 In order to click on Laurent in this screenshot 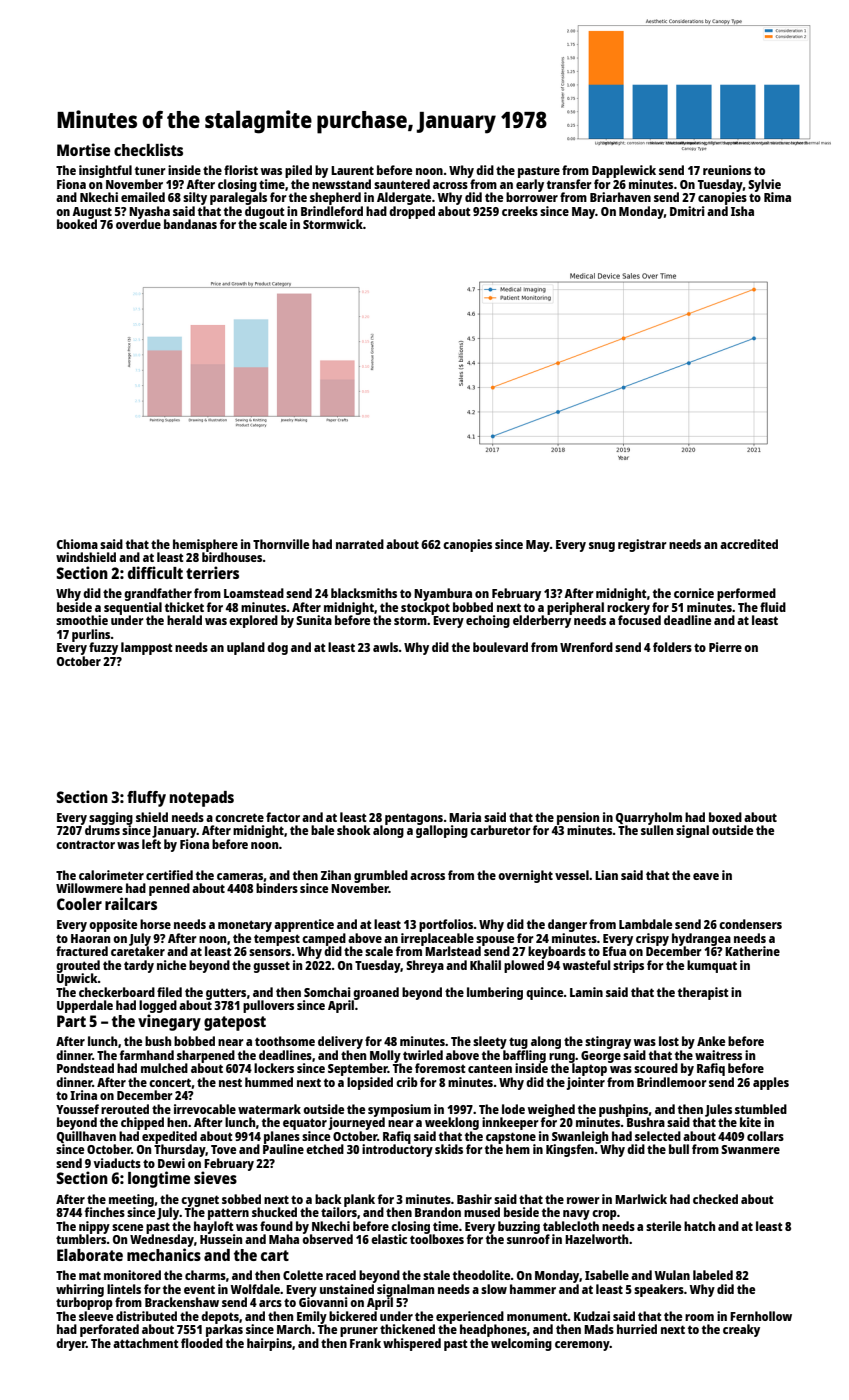, I will do `click(352, 170)`.
